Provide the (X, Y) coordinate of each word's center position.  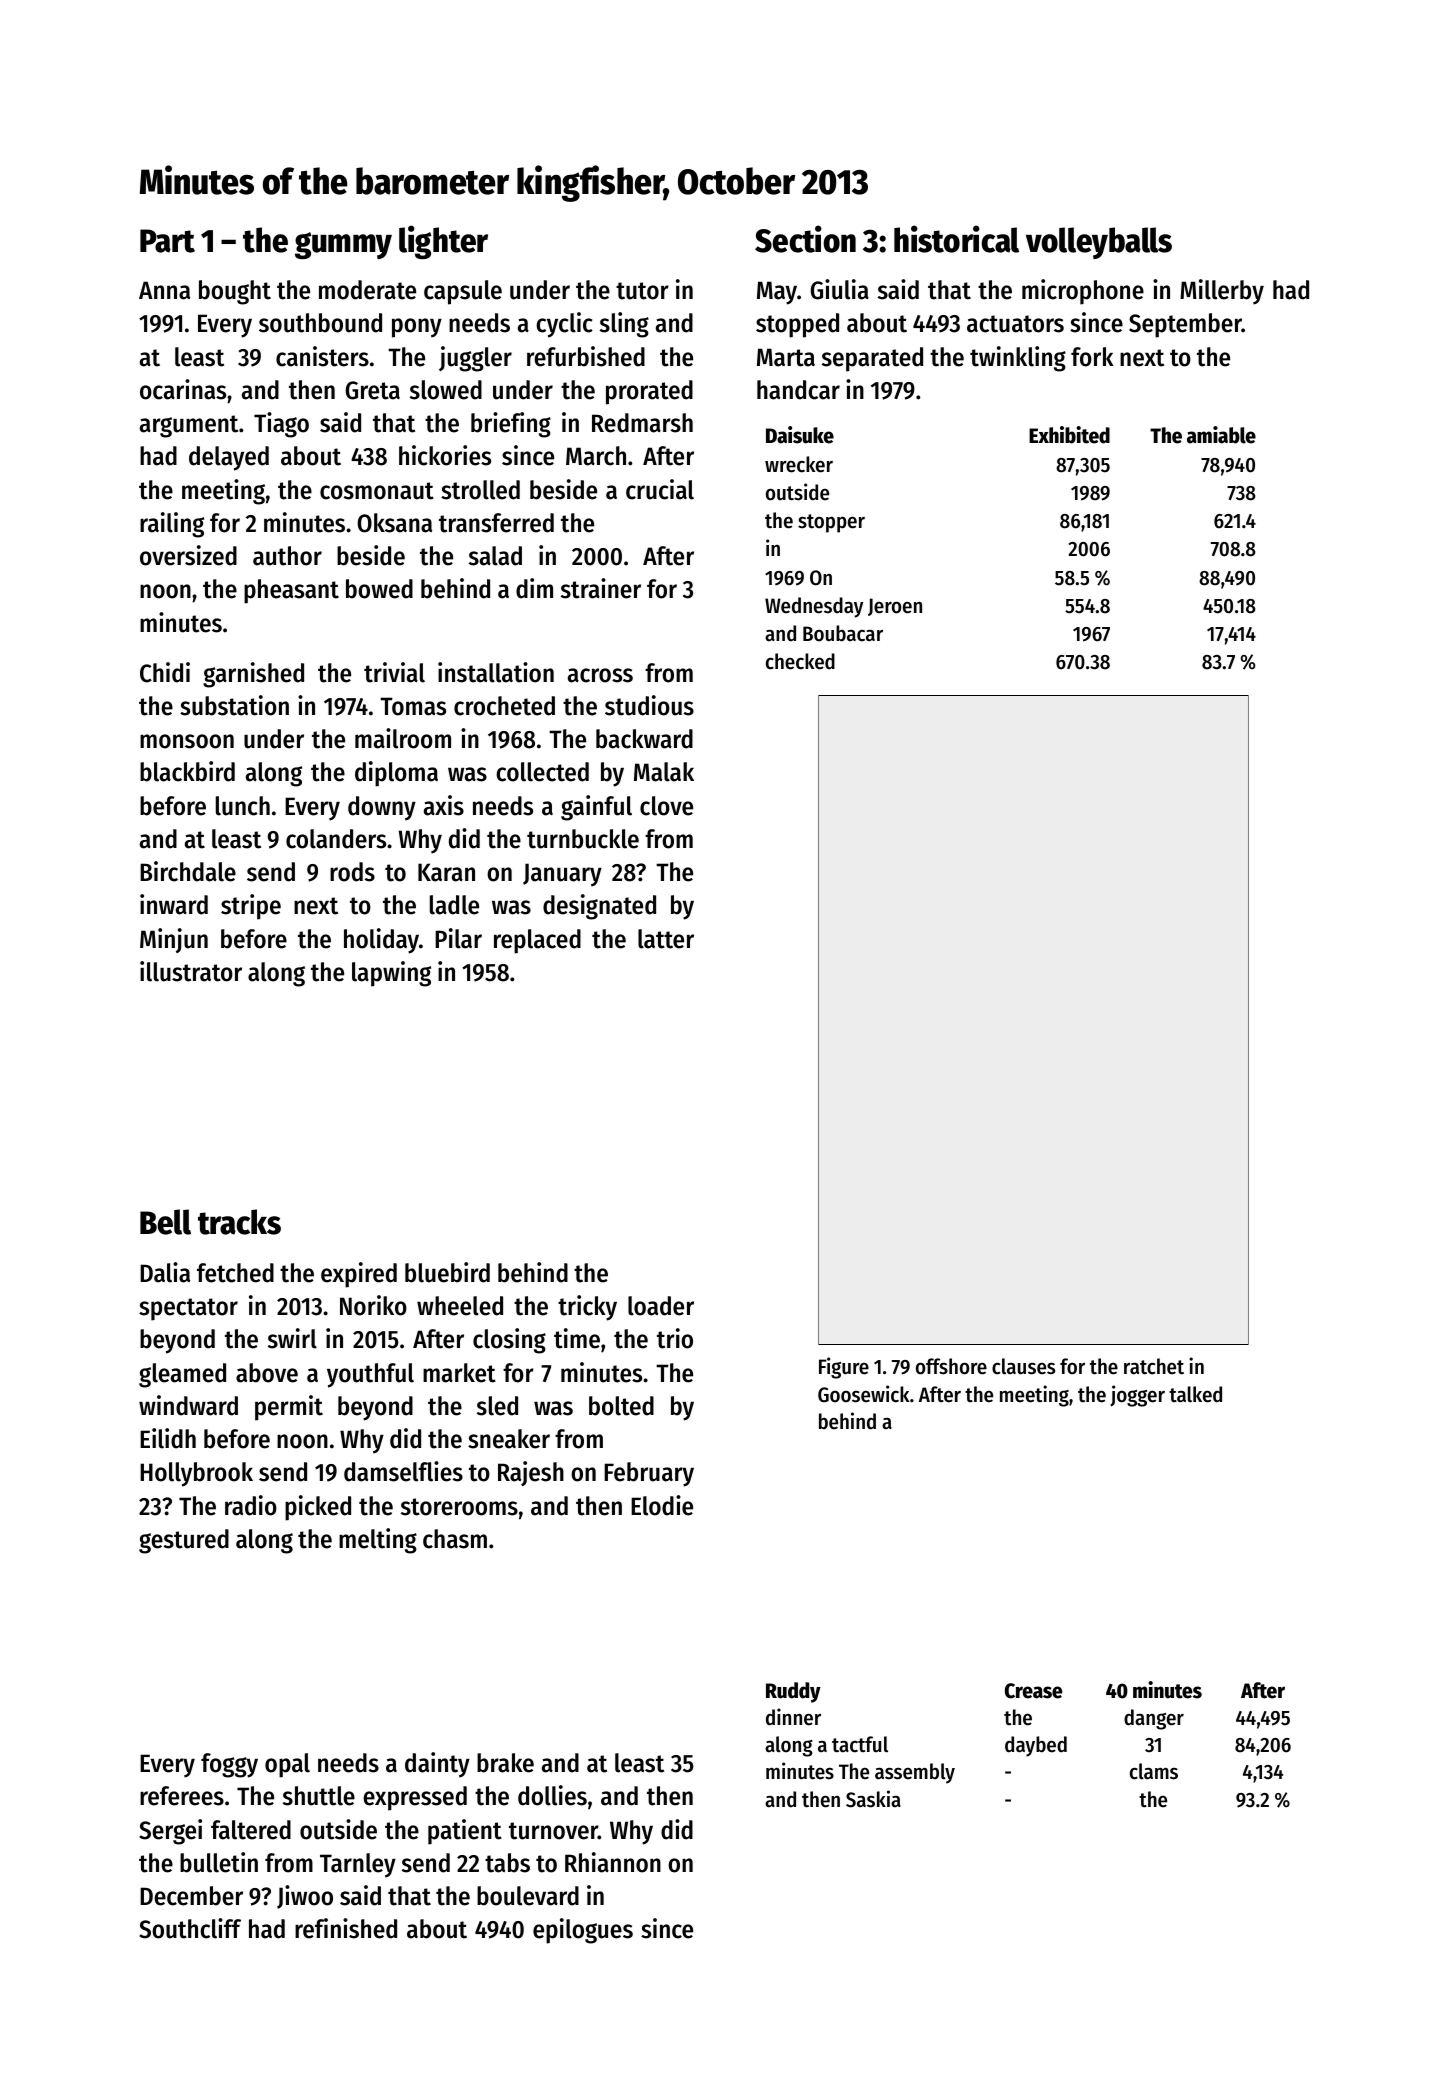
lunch (243, 806)
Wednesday (814, 607)
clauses (1023, 1366)
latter (666, 939)
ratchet (1154, 1366)
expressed (415, 1798)
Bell (165, 1222)
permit (289, 1408)
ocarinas (183, 389)
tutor (642, 291)
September (1185, 325)
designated (599, 907)
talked (1195, 1394)
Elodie (662, 1505)
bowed (379, 589)
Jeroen (895, 607)
